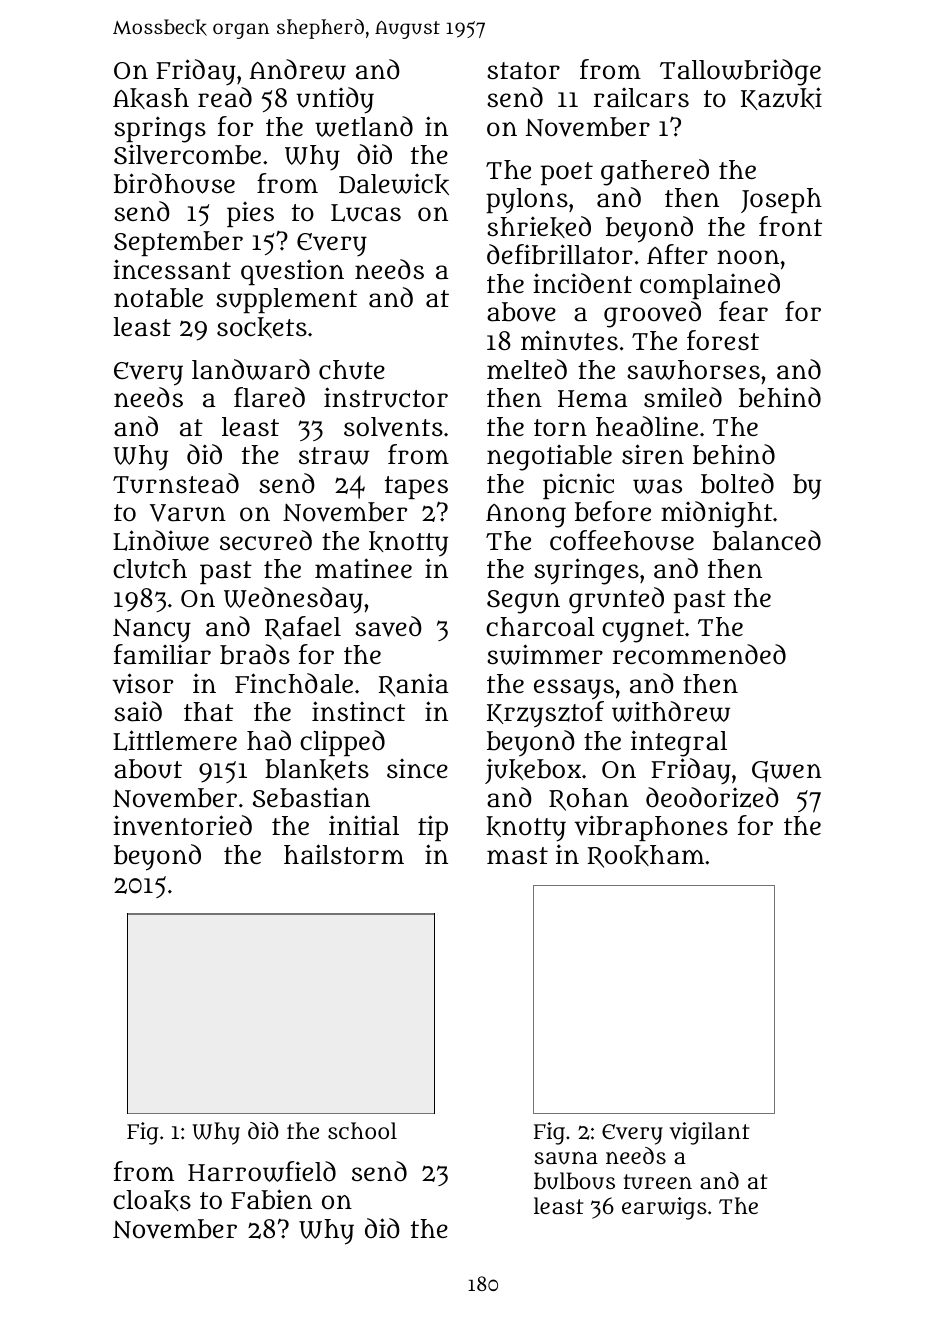  What do you see at coordinates (651, 828) in the document?
I see `vibraphones` at bounding box center [651, 828].
